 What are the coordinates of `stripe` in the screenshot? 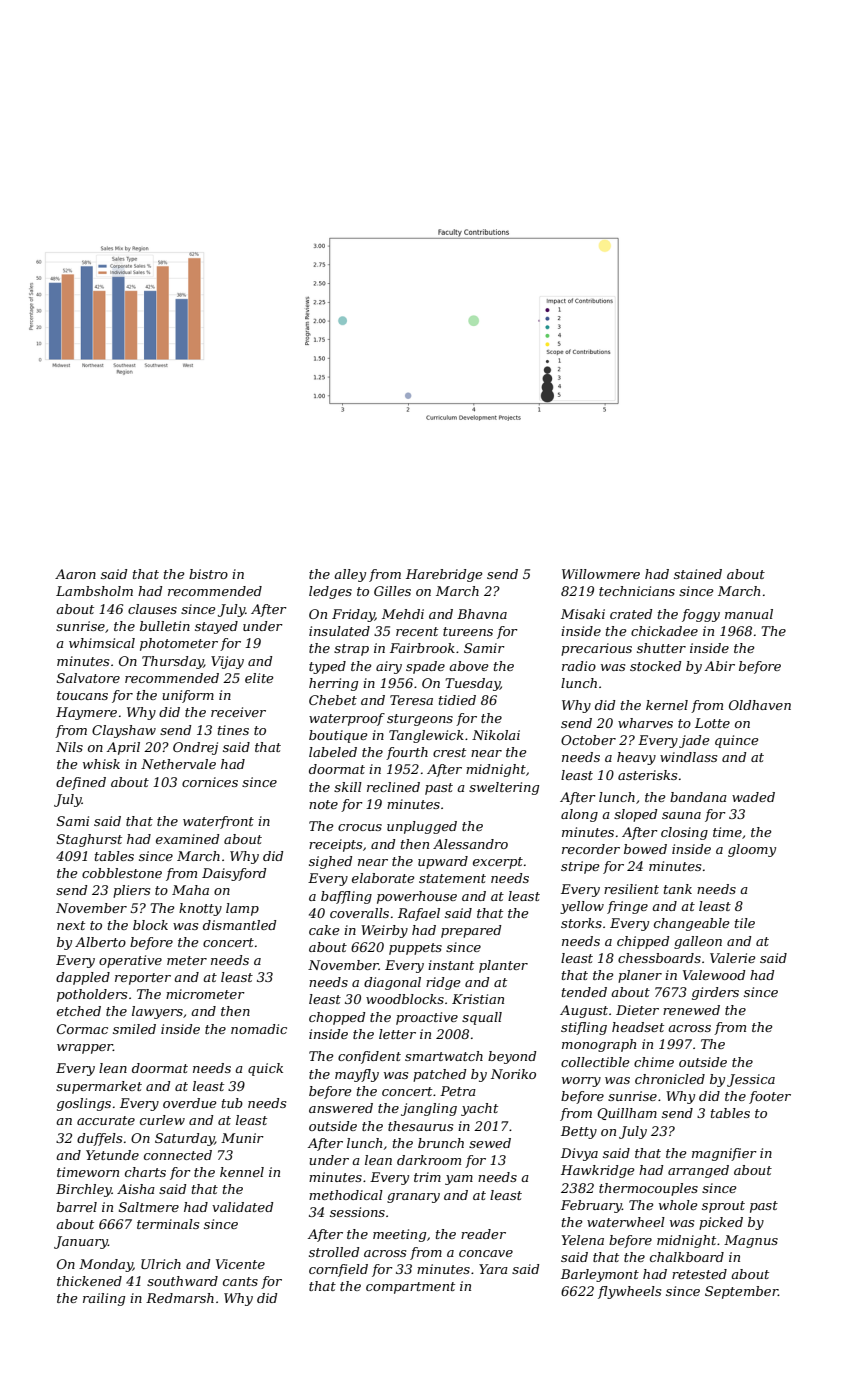 It's located at (580, 867).
